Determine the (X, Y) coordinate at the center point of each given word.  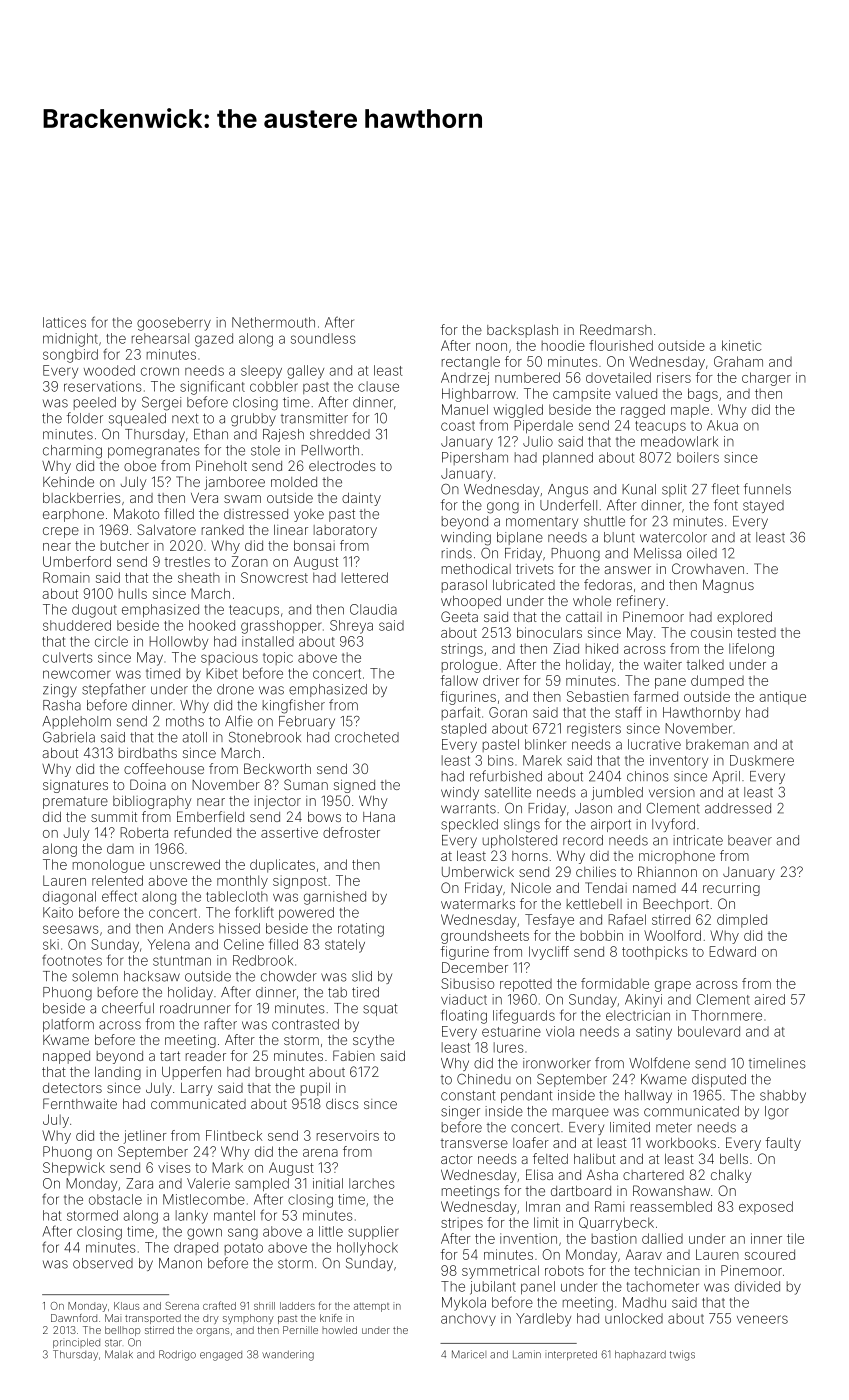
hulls (133, 593)
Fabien (354, 1055)
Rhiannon (667, 871)
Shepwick (74, 1169)
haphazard (640, 1355)
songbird (70, 356)
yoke (309, 515)
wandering (288, 1355)
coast (458, 426)
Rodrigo (177, 1355)
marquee (581, 1113)
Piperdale (543, 427)
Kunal (639, 489)
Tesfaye (549, 921)
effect (119, 896)
